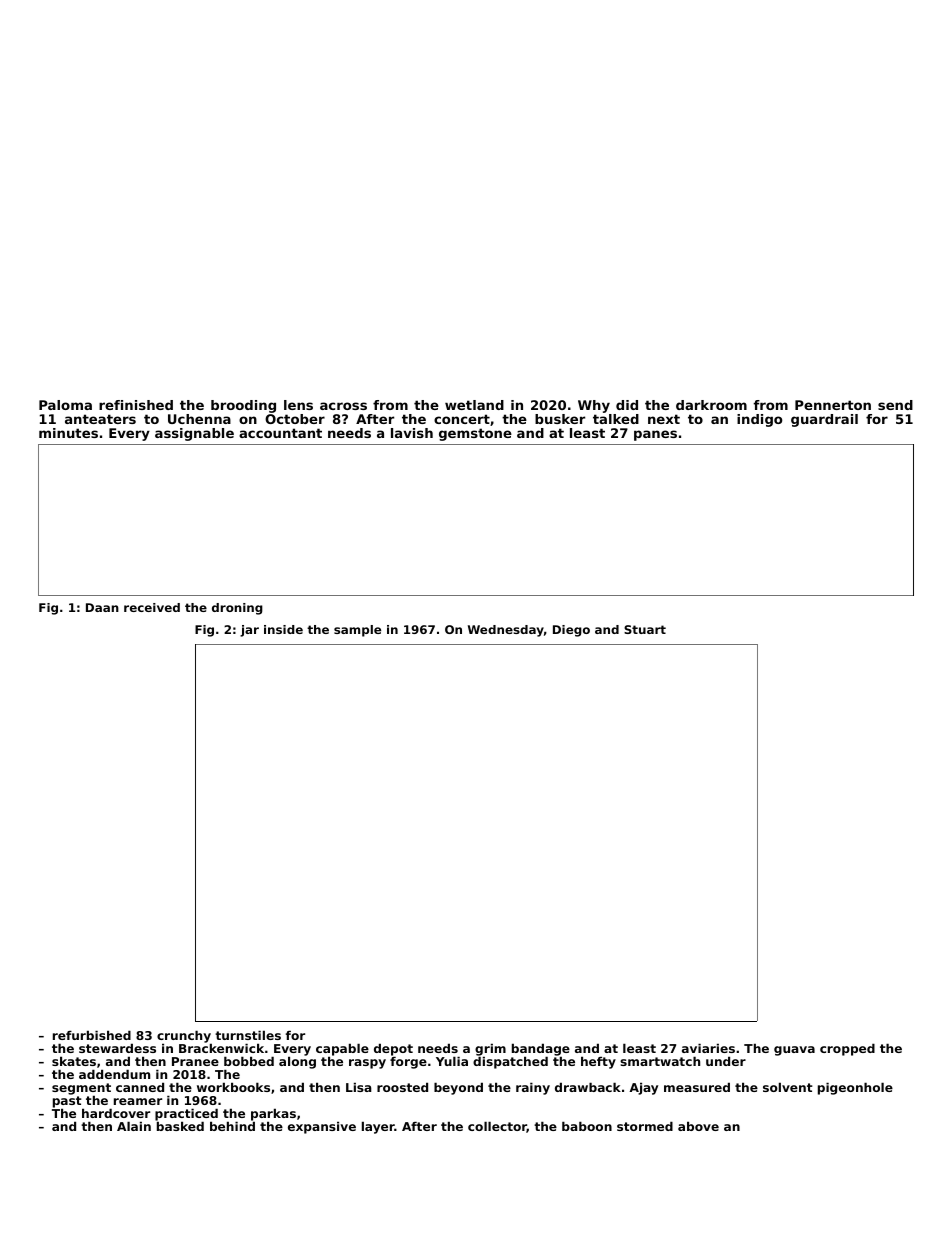  Describe the element at coordinates (249, 631) in the page. I see `jar` at that location.
